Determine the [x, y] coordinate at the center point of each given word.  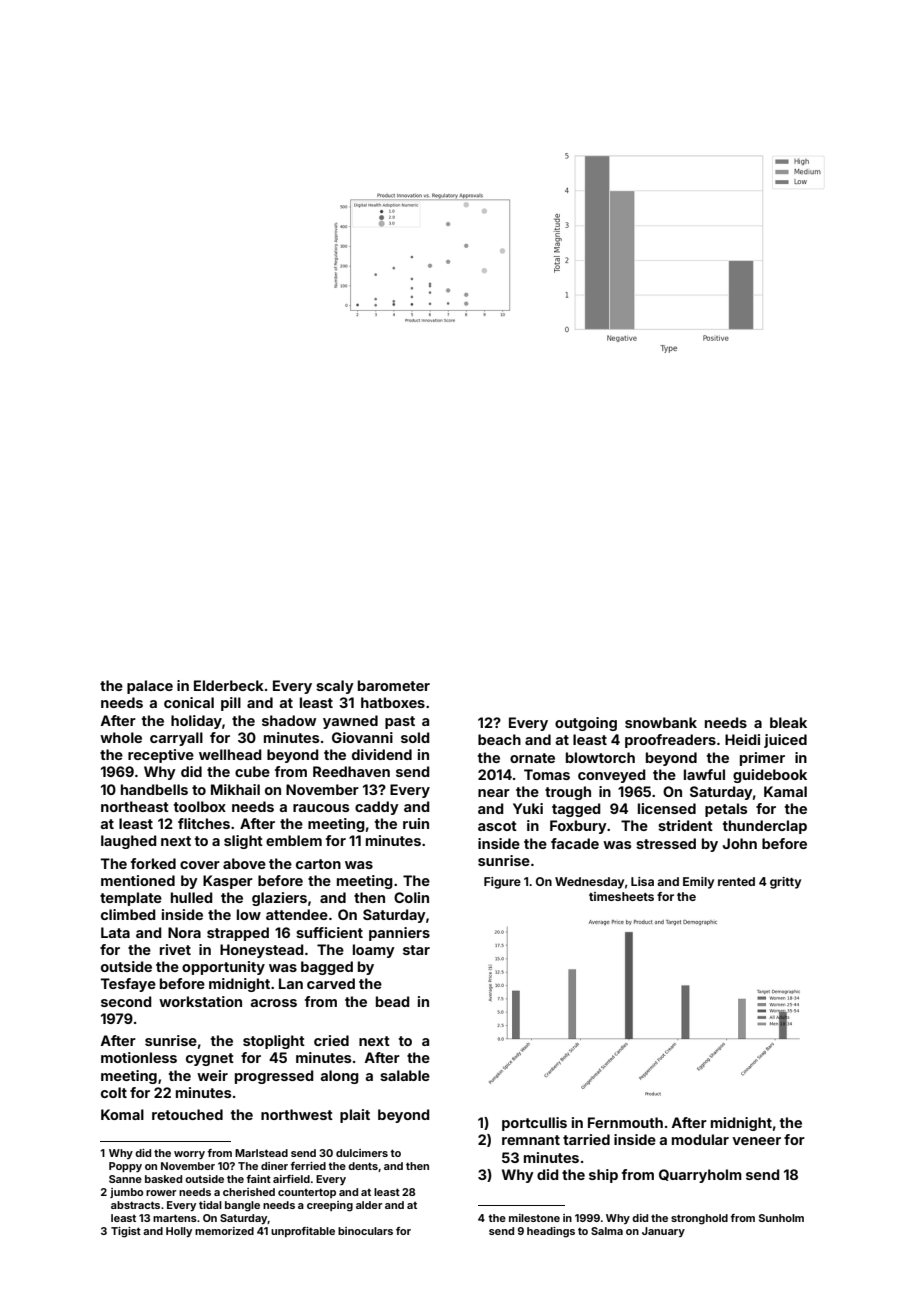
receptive [161, 756]
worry [189, 1155]
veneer [756, 1141]
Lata [115, 932]
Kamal [785, 791]
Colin [411, 897]
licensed [667, 808]
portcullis [534, 1124]
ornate [532, 758]
